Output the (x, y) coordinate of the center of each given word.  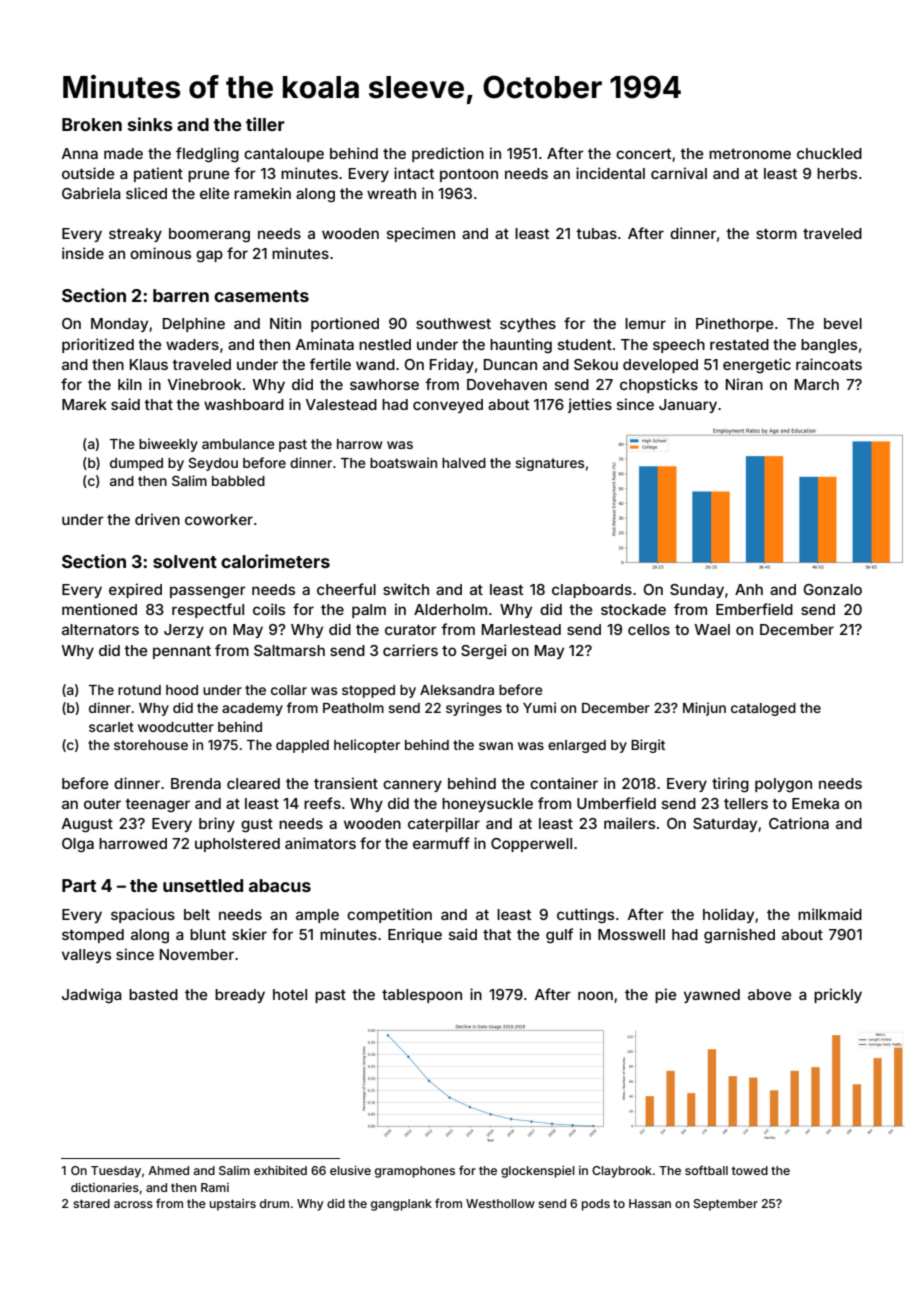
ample (317, 916)
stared (91, 1203)
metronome (750, 154)
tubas (596, 233)
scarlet (111, 727)
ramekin (262, 193)
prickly (838, 995)
